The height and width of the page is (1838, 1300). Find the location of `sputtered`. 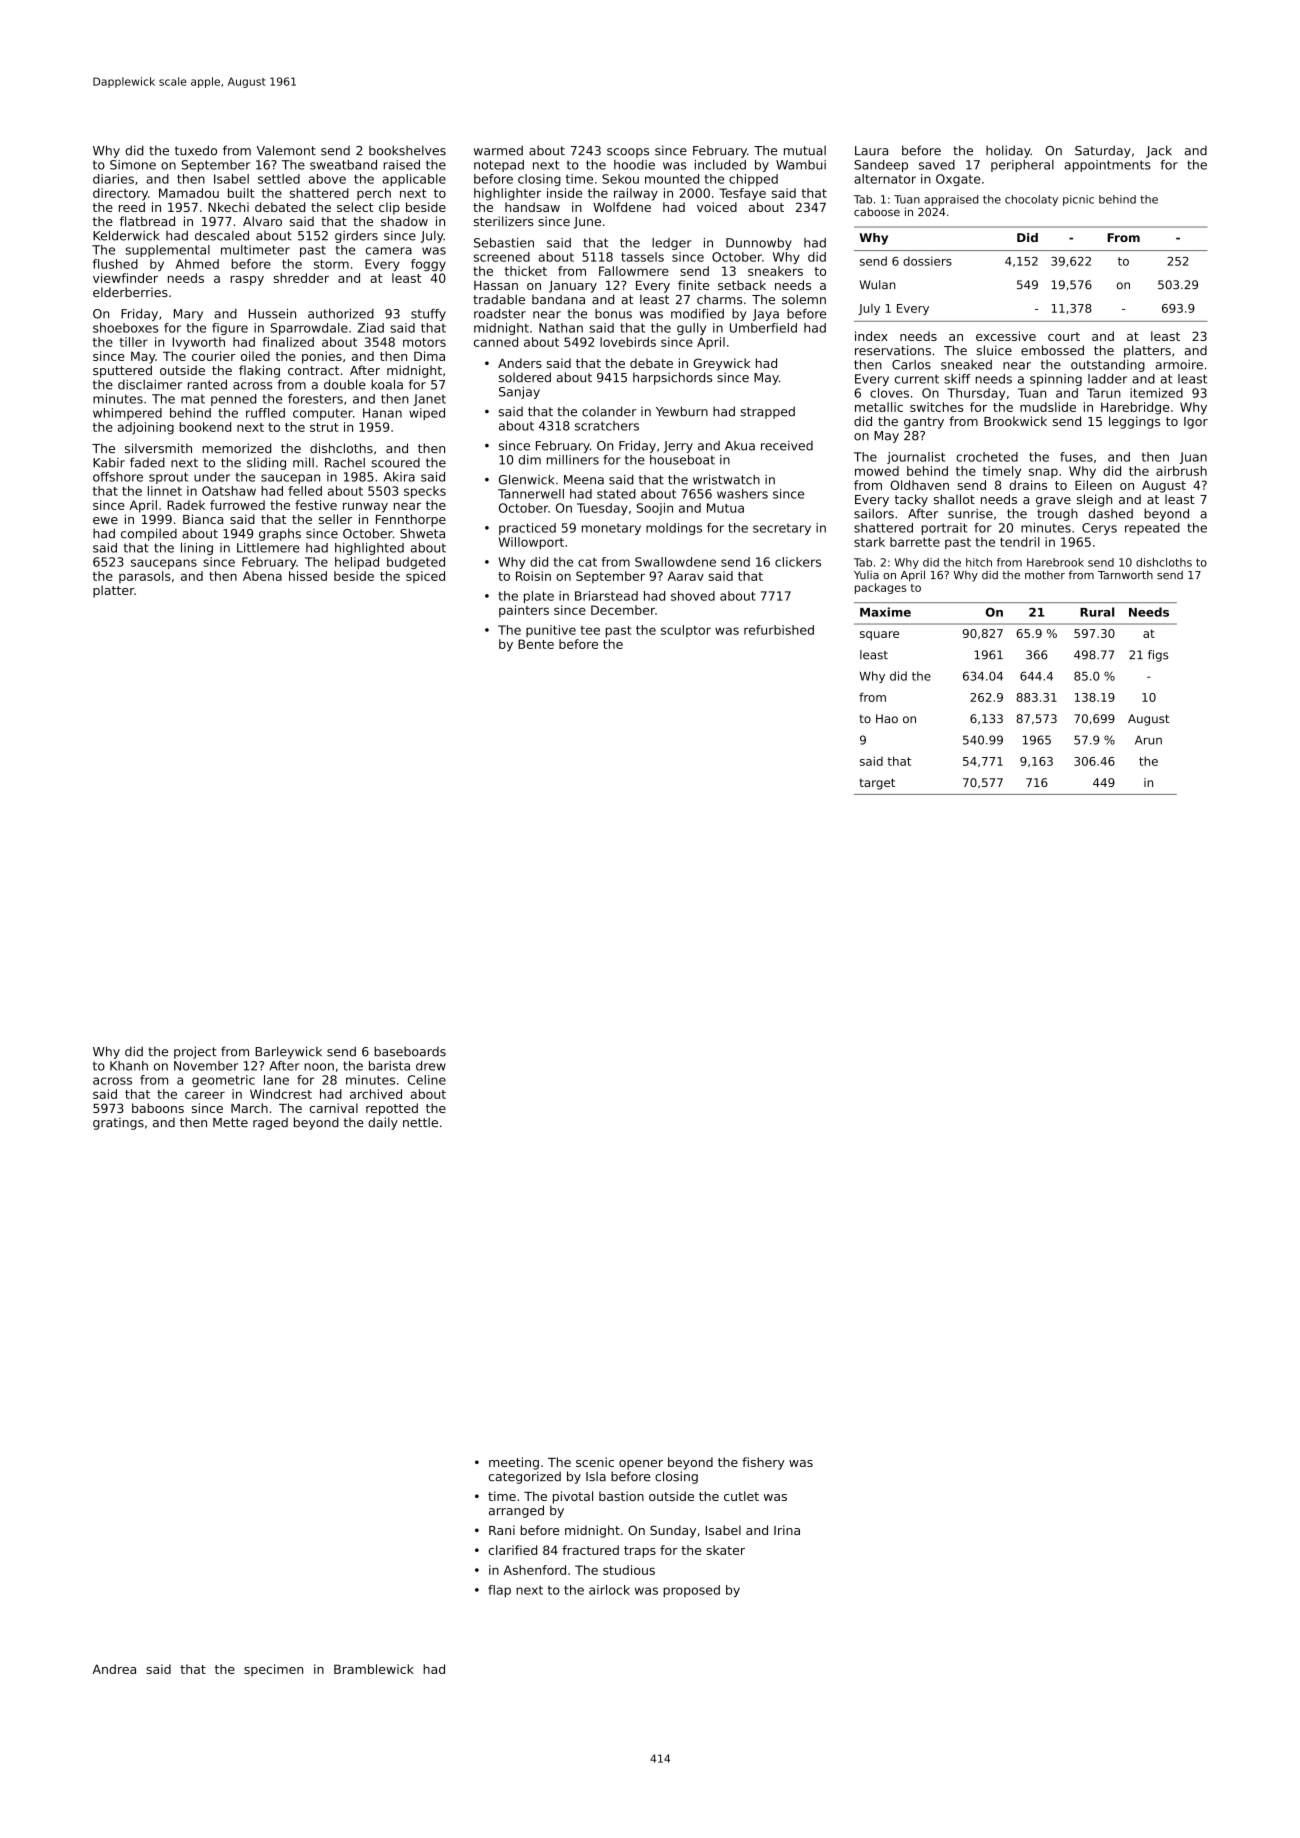

sputtered is located at coordinates (122, 371).
